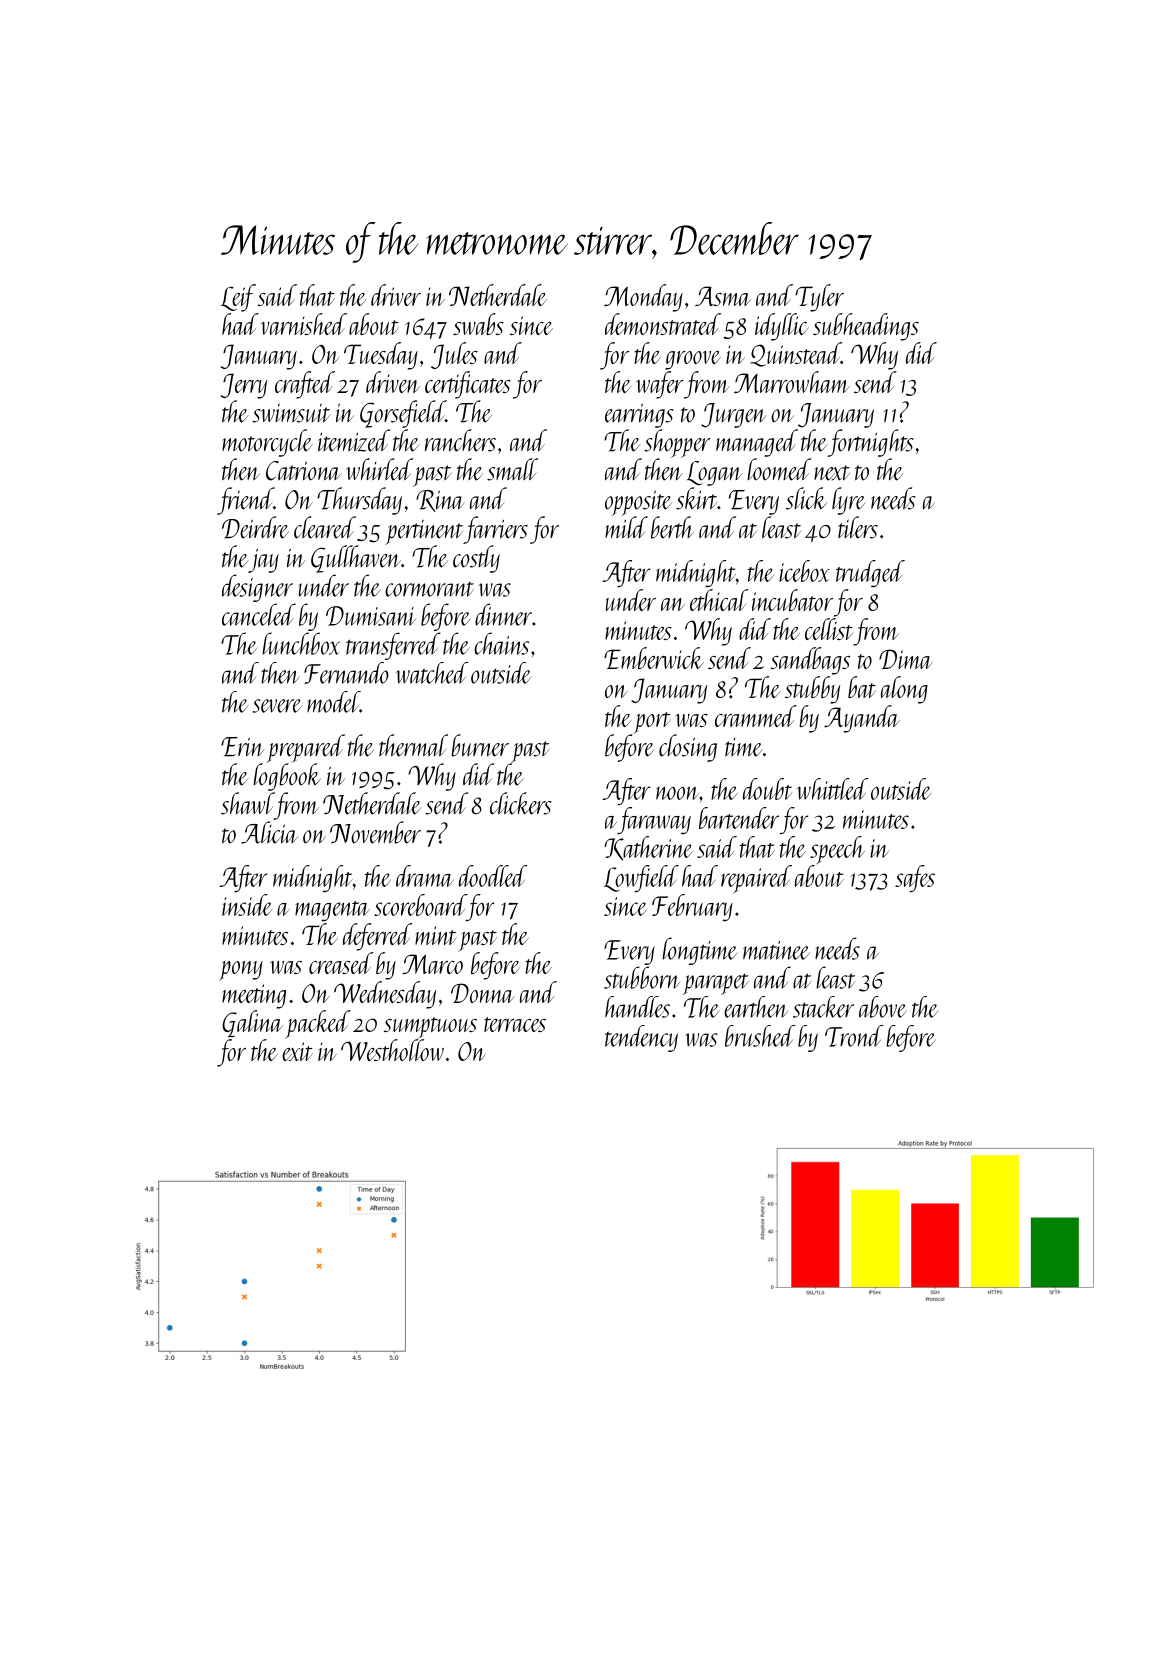 The image size is (1165, 1654). Describe the element at coordinates (238, 298) in the document. I see `Leif` at that location.
